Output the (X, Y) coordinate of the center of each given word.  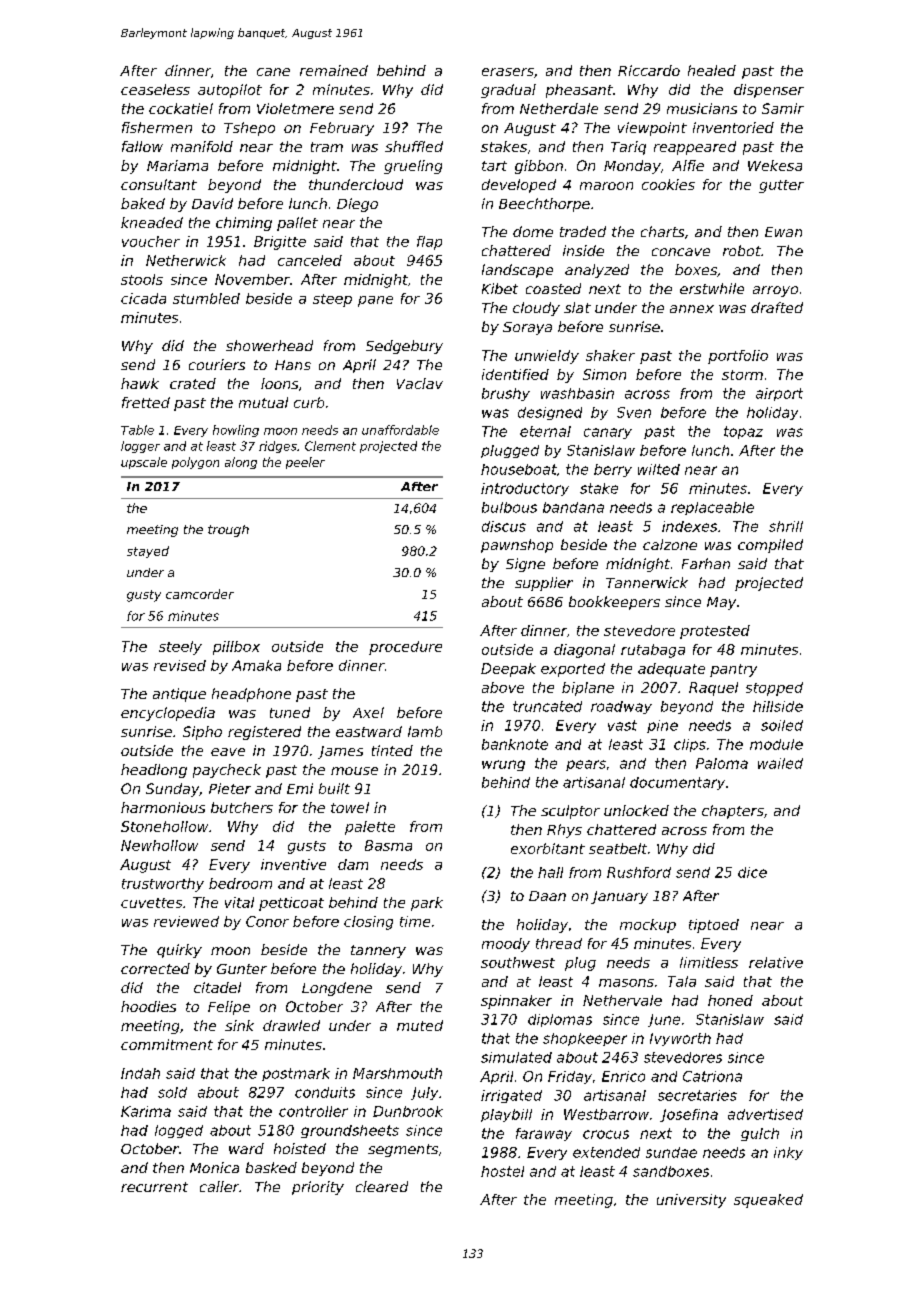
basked (271, 1167)
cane (273, 72)
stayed (148, 552)
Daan (547, 896)
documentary (677, 783)
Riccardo (649, 70)
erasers (508, 72)
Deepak (508, 670)
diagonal (584, 651)
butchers (242, 807)
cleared (382, 1186)
